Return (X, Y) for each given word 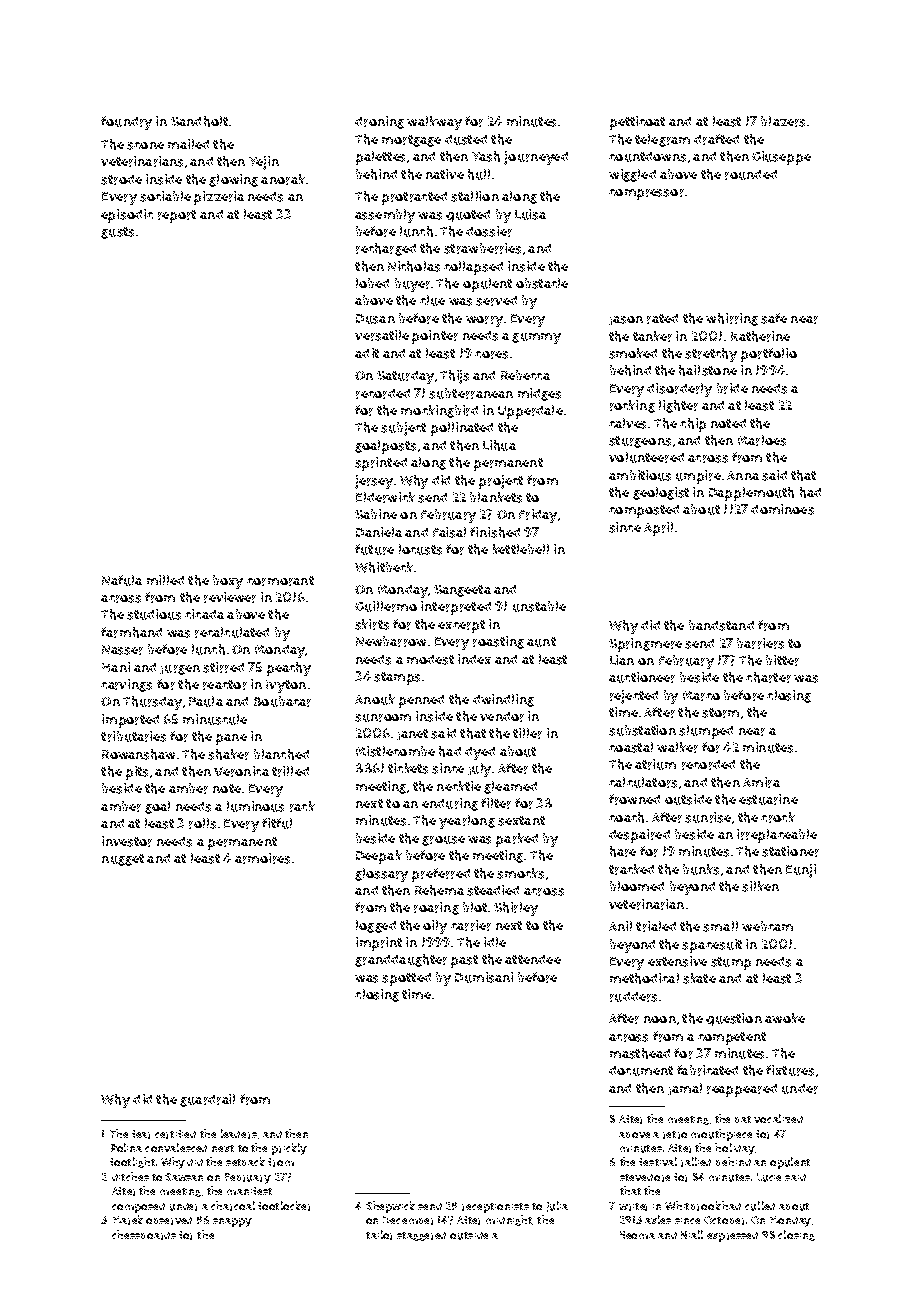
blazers (783, 121)
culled (760, 1206)
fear (141, 1134)
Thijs (454, 377)
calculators (643, 782)
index (474, 659)
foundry (126, 123)
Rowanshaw (138, 754)
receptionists (495, 1208)
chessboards (144, 1235)
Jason (626, 320)
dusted (466, 140)
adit (367, 353)
